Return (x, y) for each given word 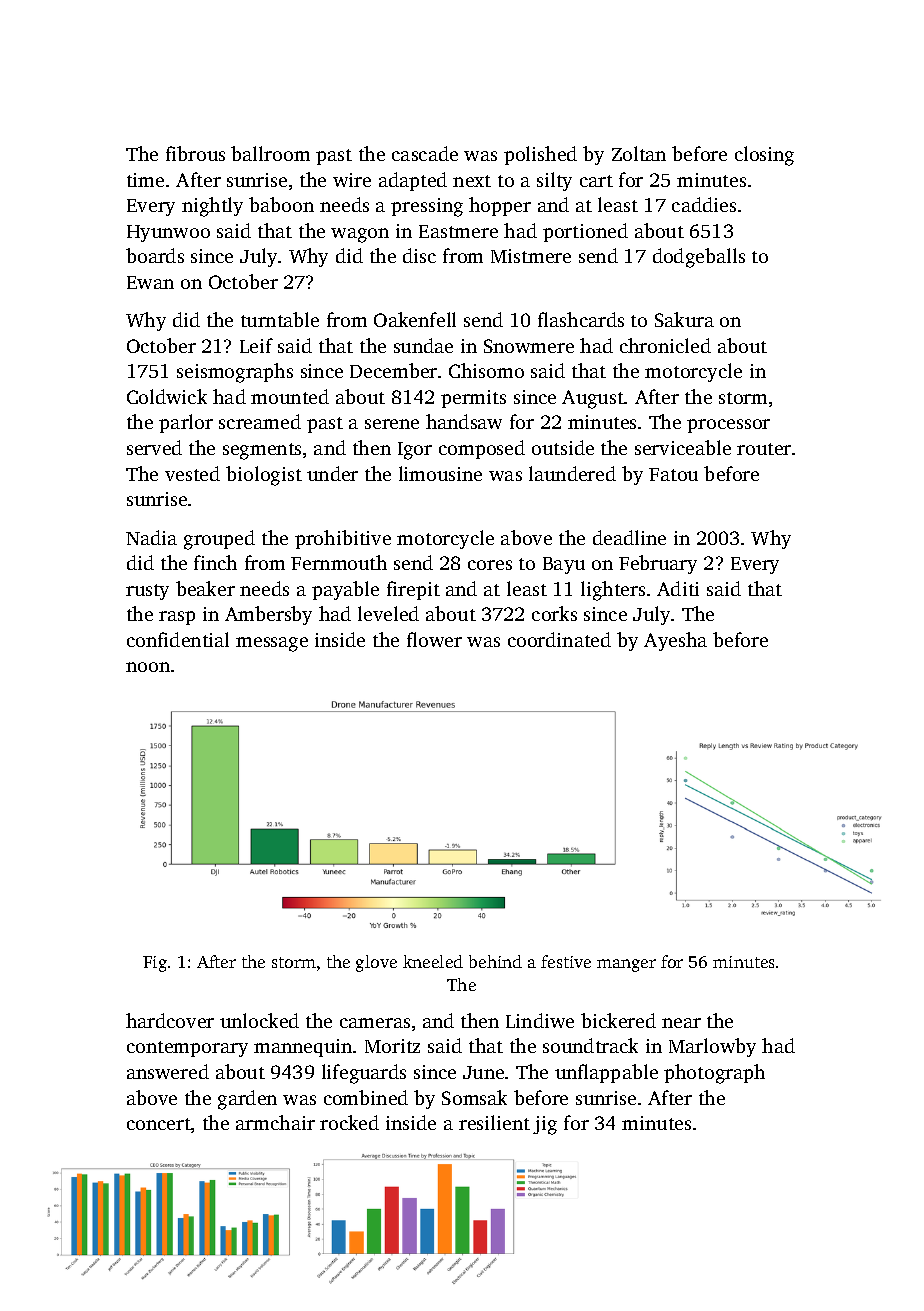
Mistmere (531, 256)
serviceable (683, 447)
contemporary (187, 1049)
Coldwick (167, 396)
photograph (714, 1074)
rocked (349, 1122)
